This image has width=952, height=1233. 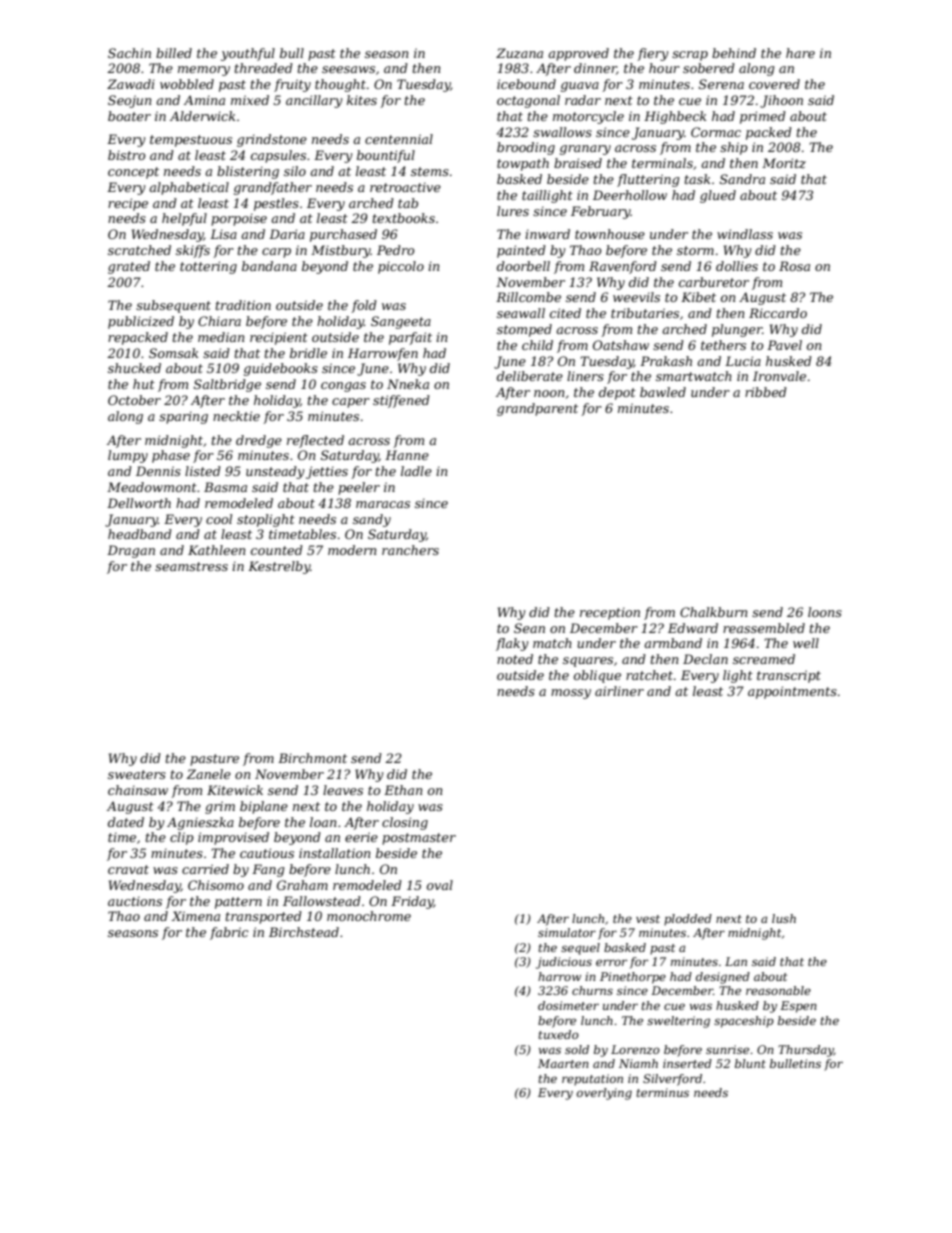 What do you see at coordinates (792, 692) in the image?
I see `appointments` at bounding box center [792, 692].
